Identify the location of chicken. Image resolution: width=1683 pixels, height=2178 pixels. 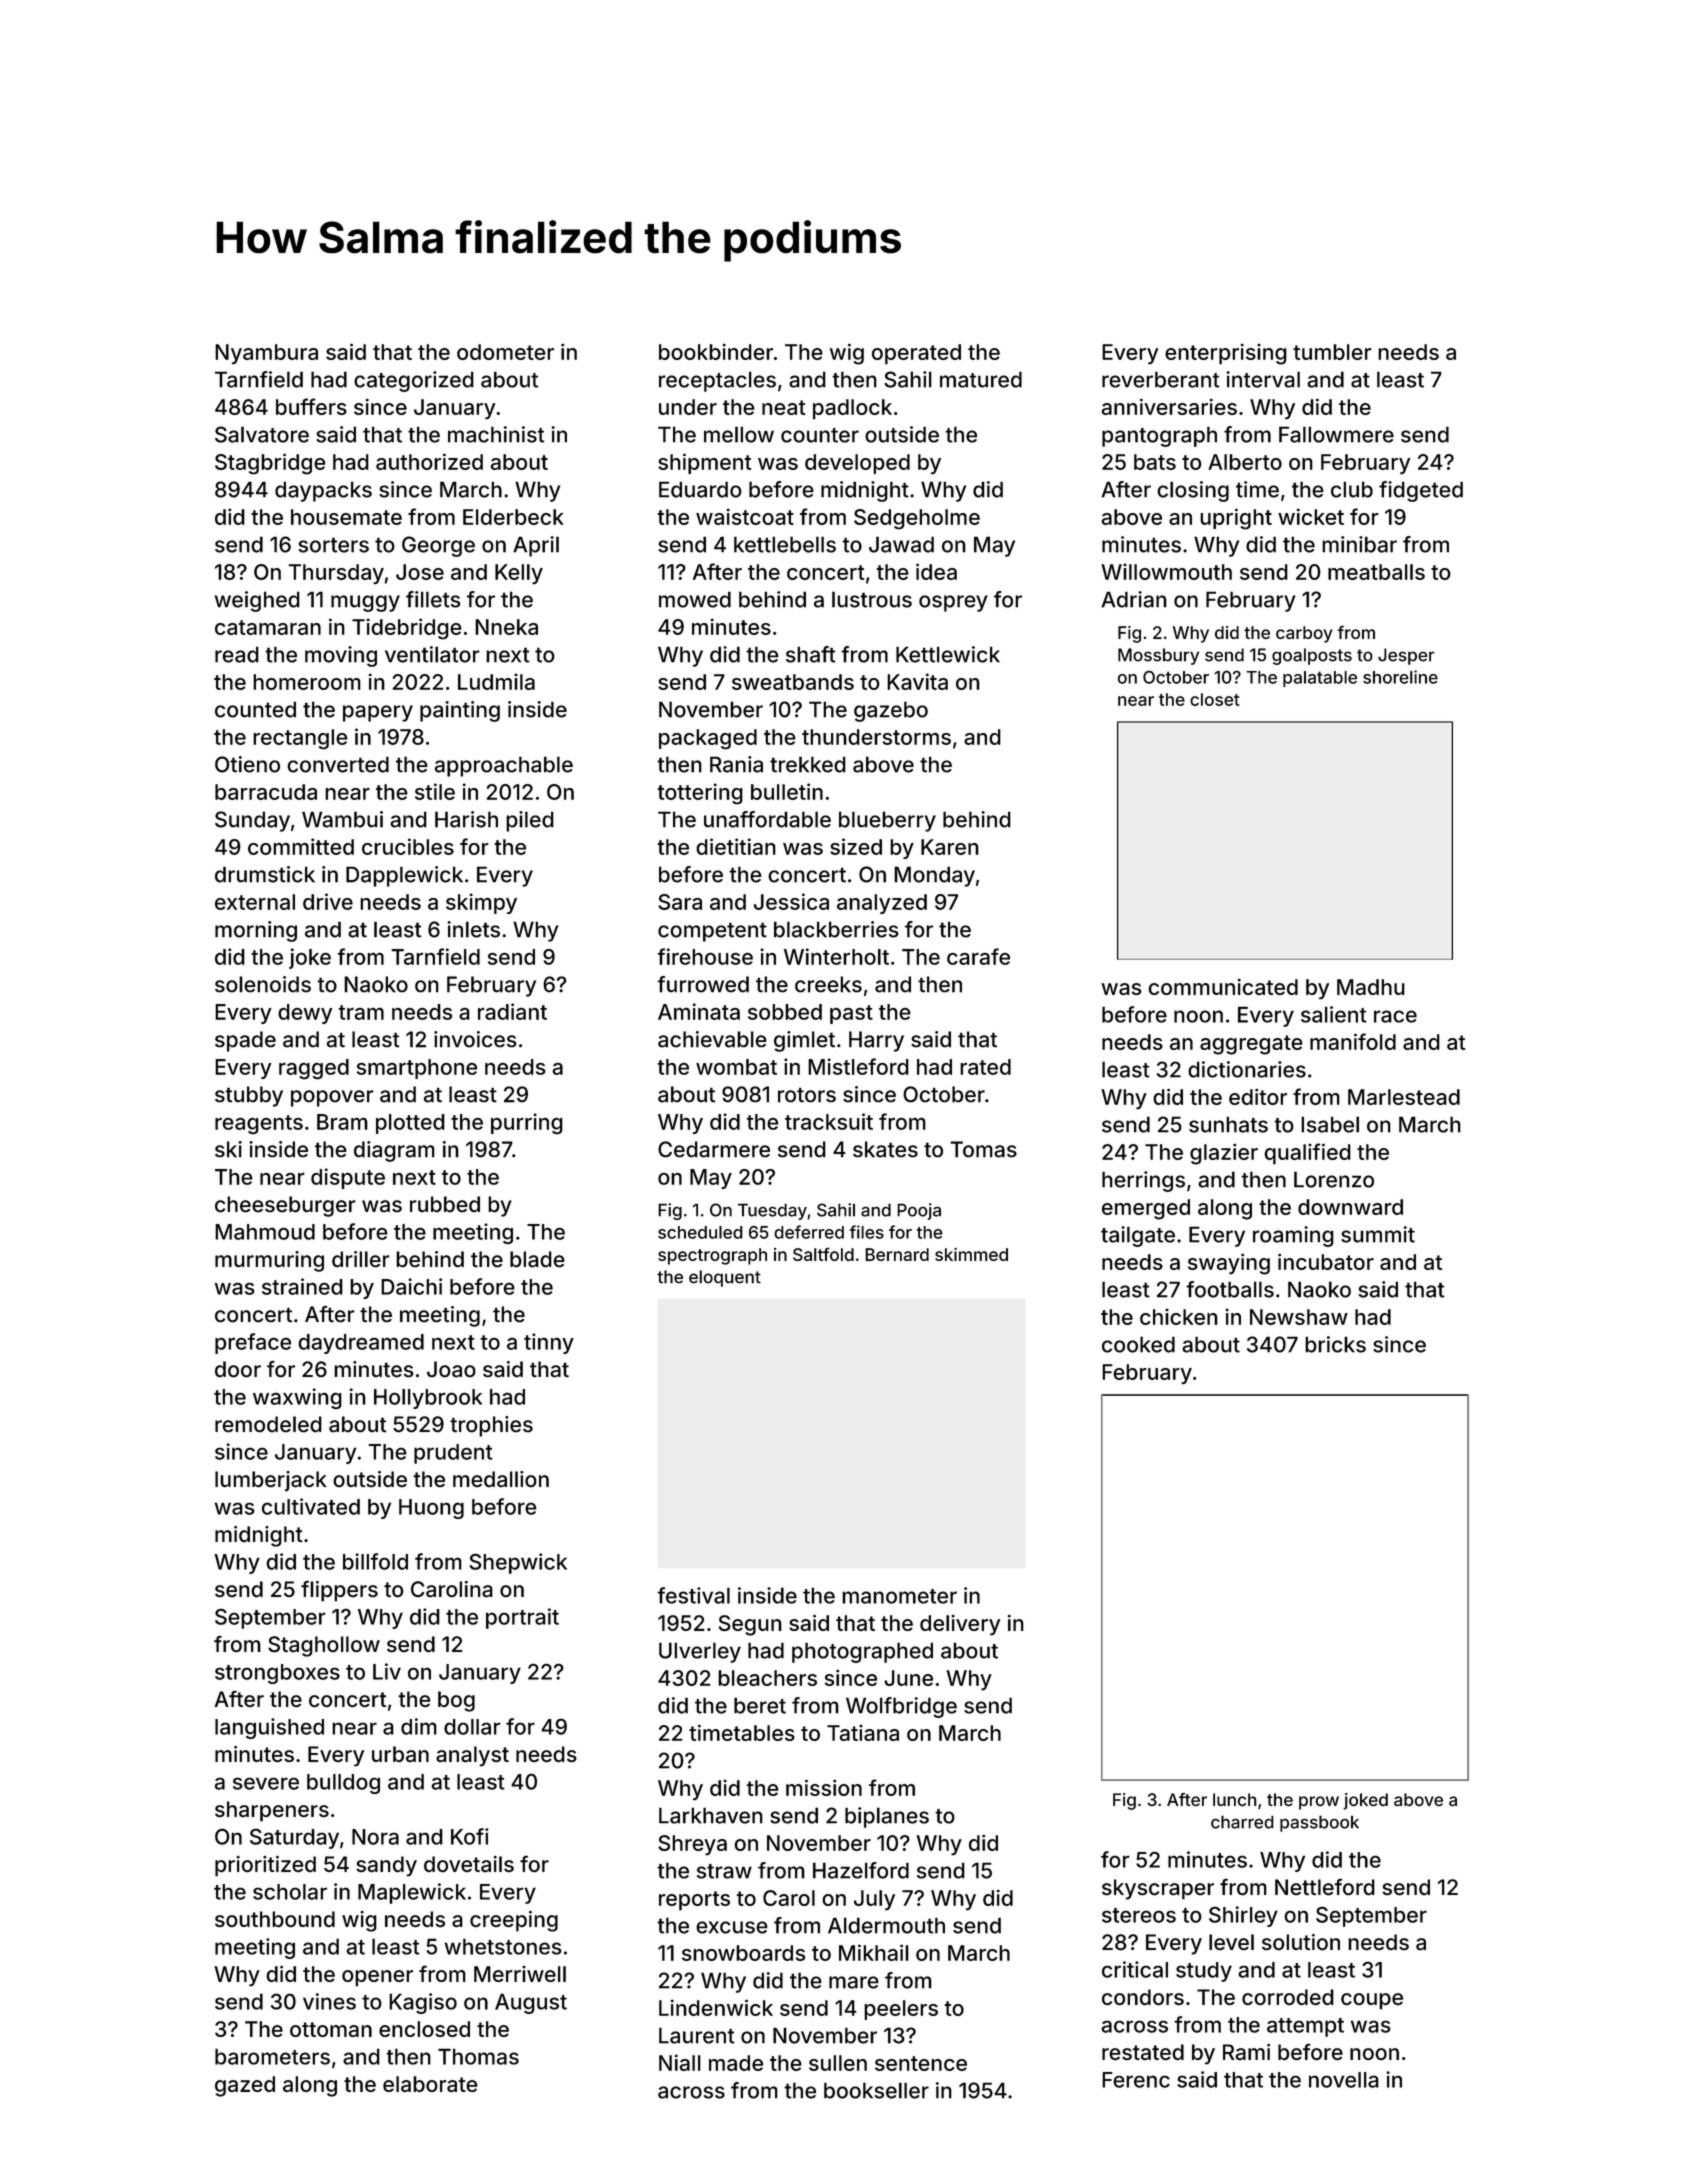
(1179, 1316).
